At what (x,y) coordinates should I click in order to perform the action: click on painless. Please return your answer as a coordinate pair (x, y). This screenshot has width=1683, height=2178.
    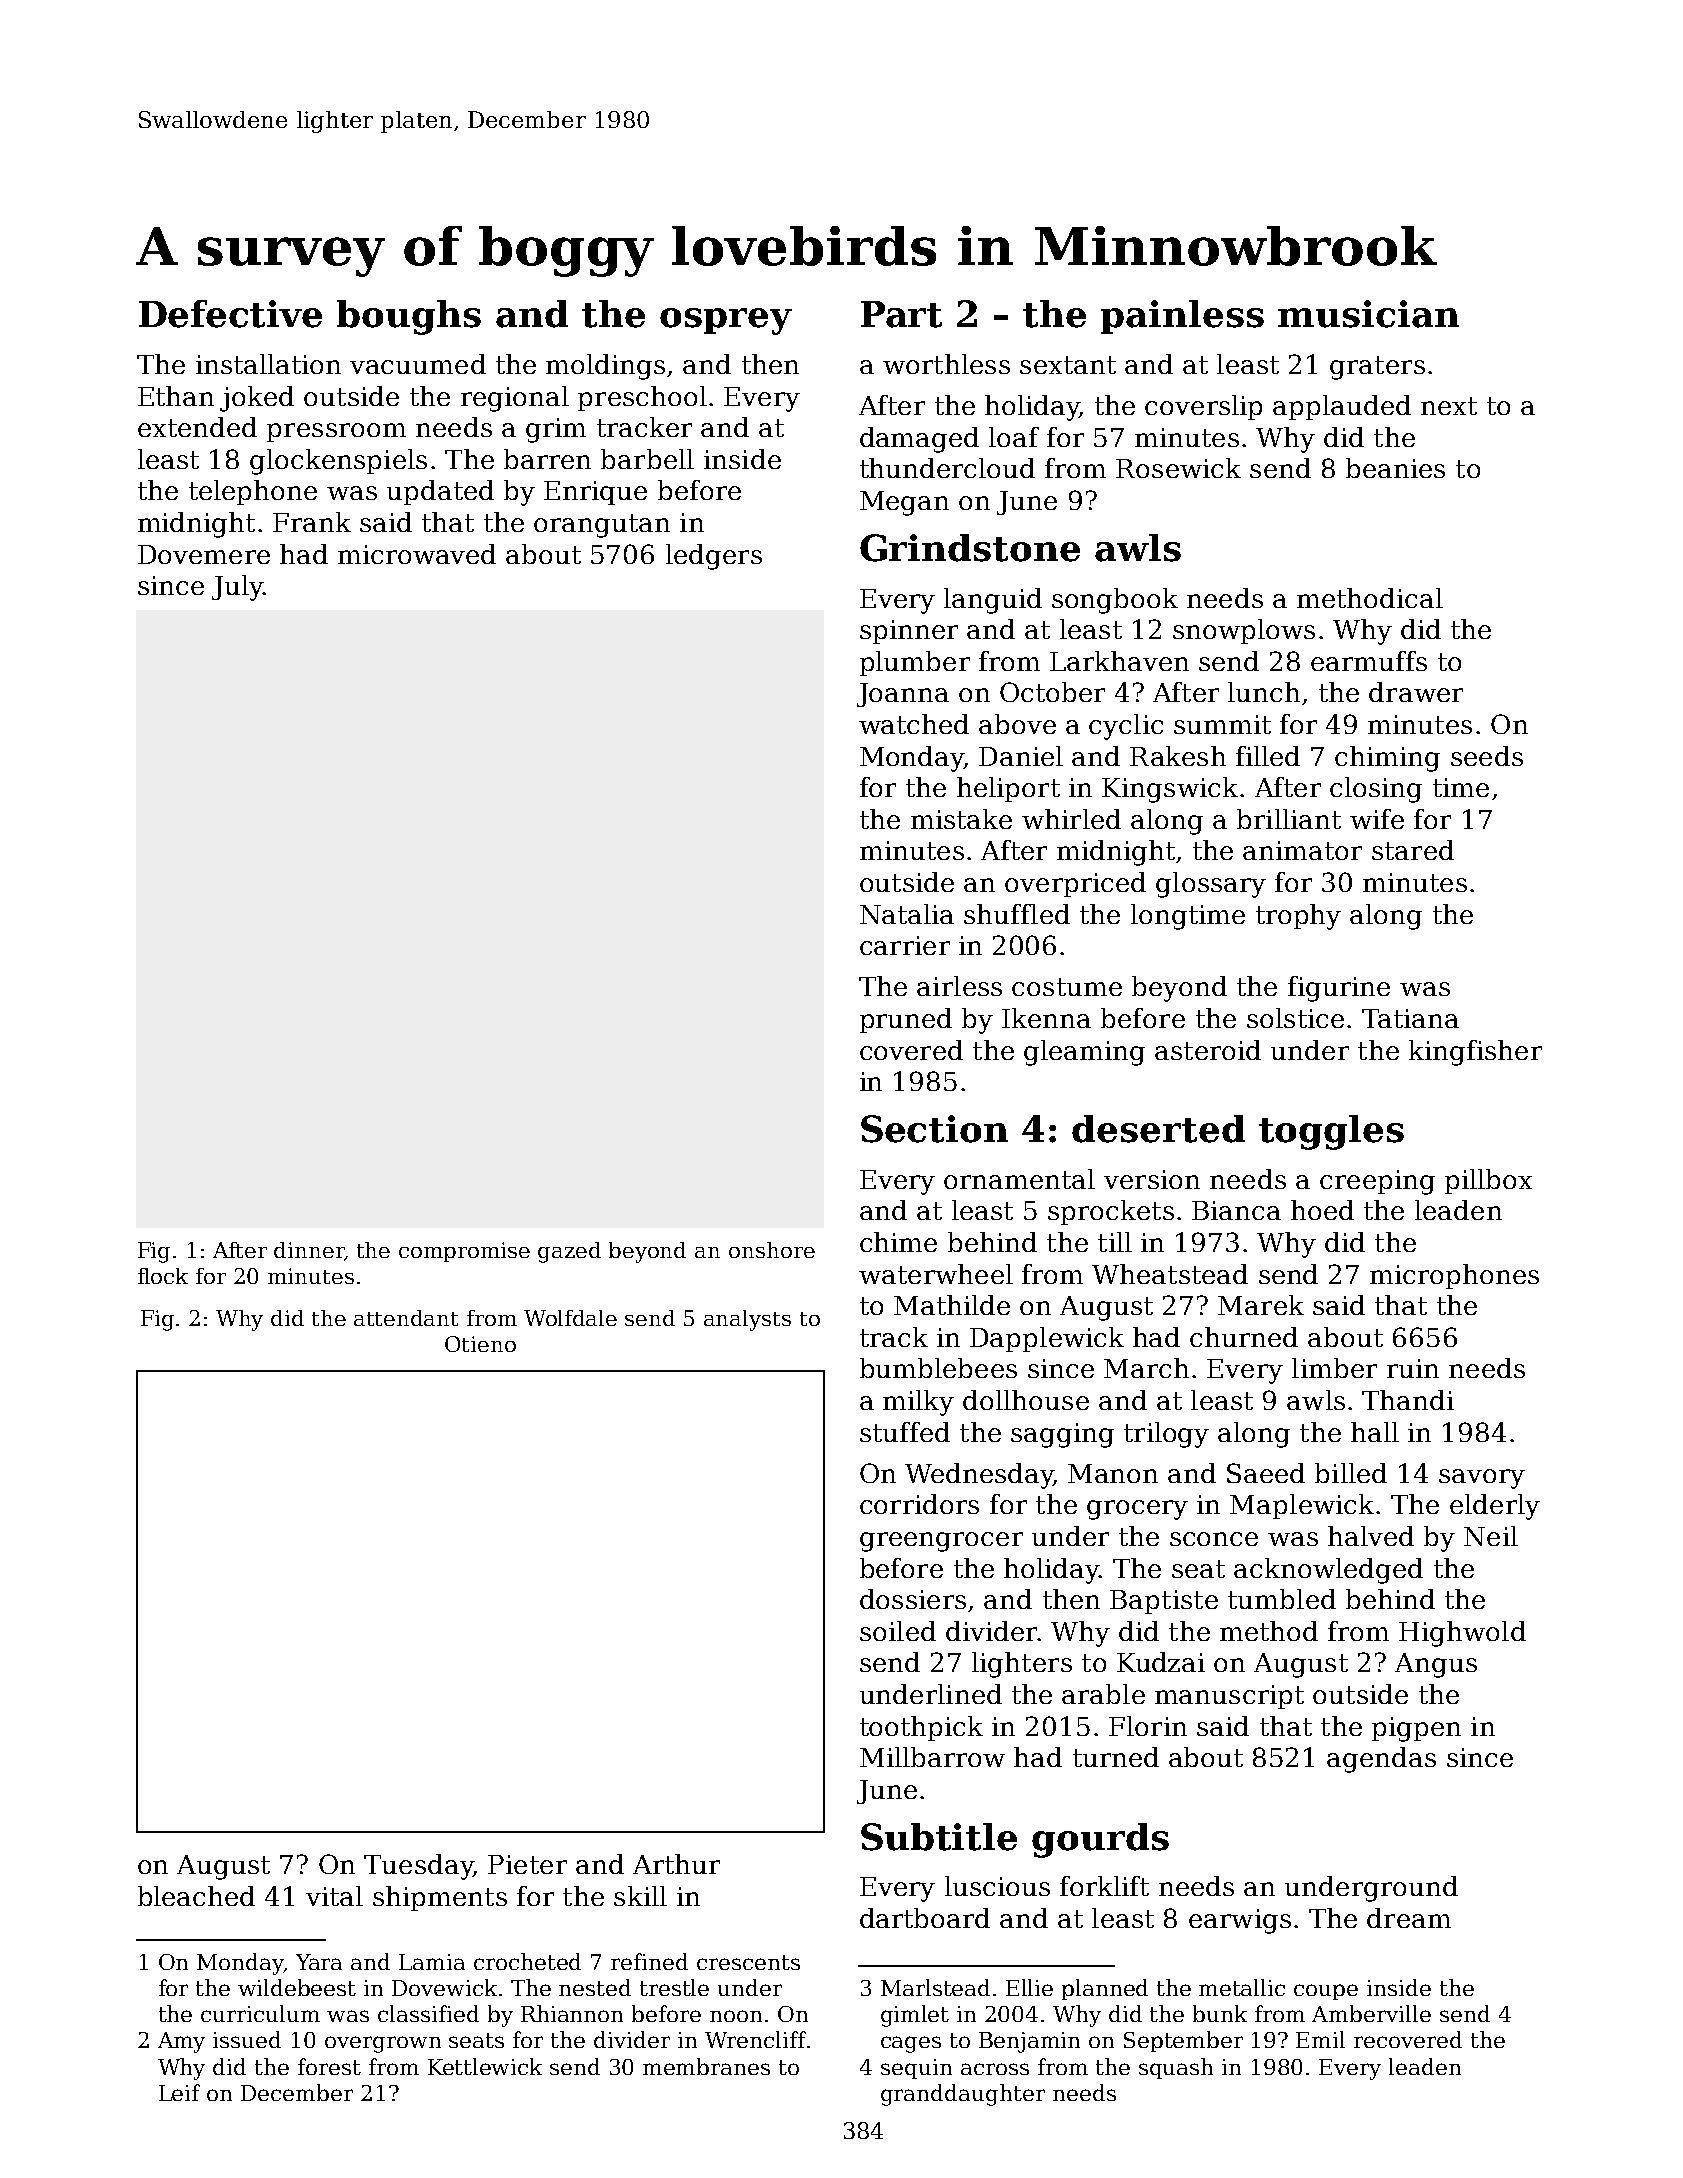
    Looking at the image, I should click on (1182, 317).
